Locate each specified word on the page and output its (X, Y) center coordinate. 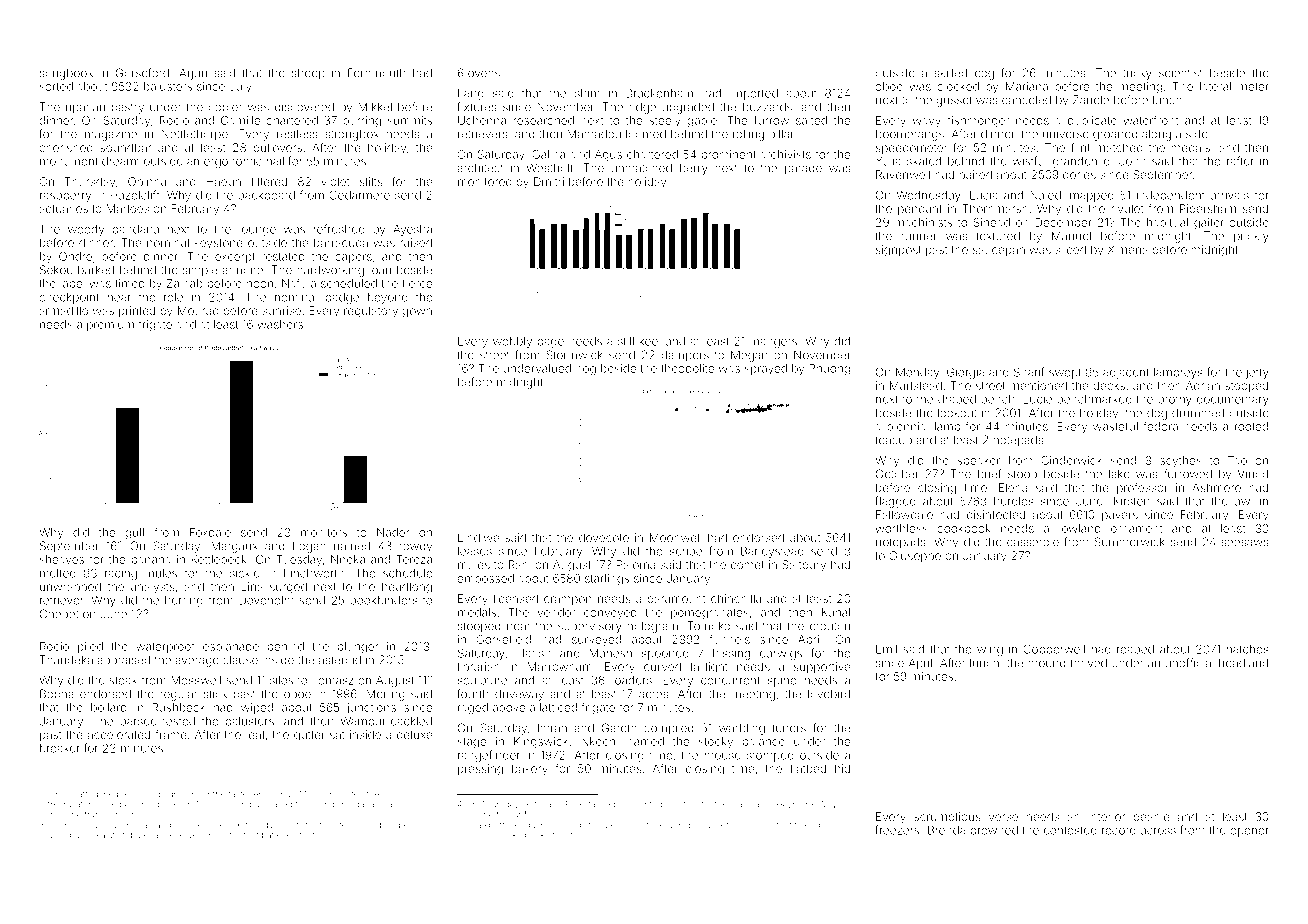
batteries (279, 834)
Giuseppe (915, 556)
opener (1249, 832)
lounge (257, 230)
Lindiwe (478, 537)
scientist (1180, 73)
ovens (484, 74)
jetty (1257, 373)
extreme (730, 825)
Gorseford (142, 73)
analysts (153, 588)
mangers (773, 343)
